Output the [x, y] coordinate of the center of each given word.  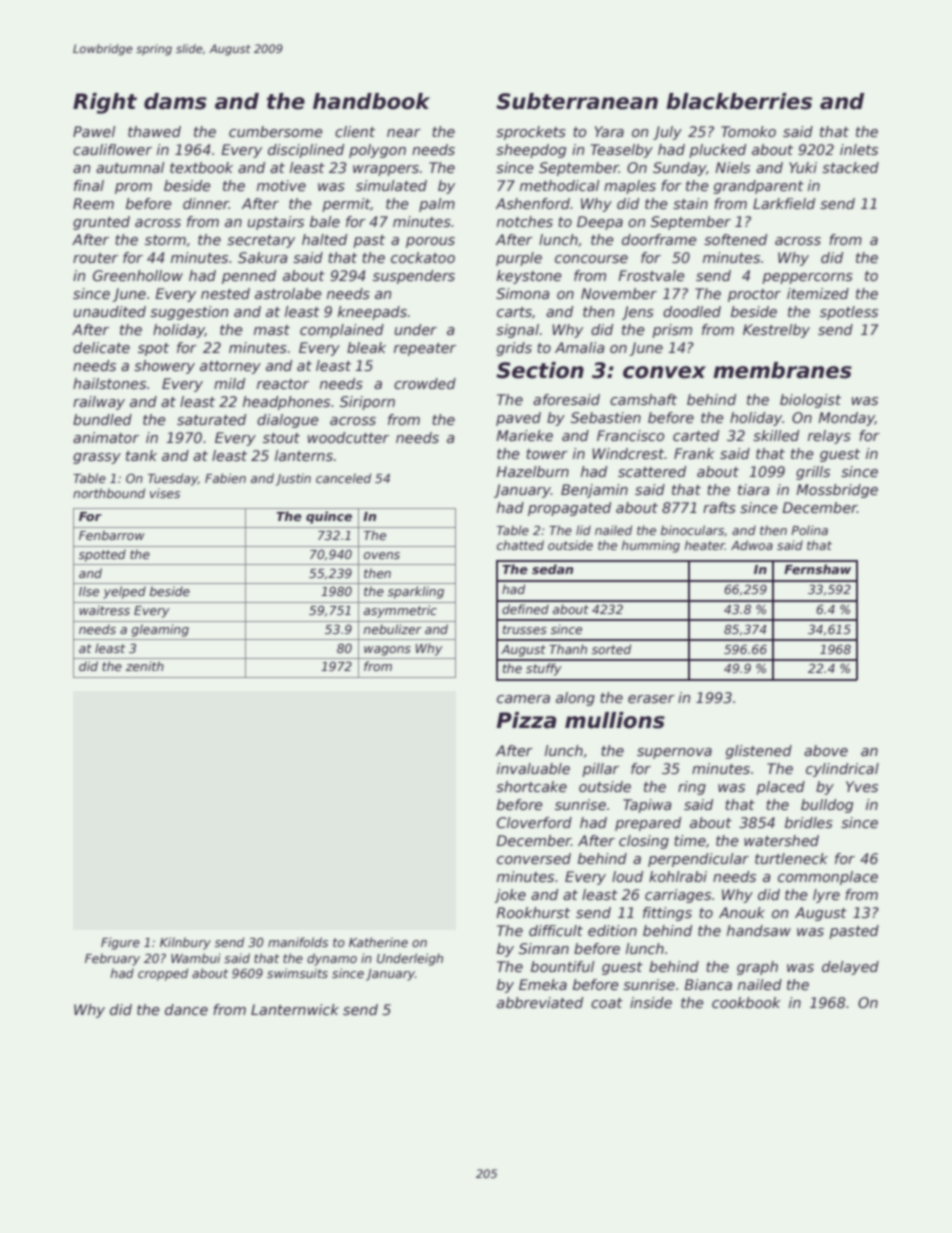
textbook [201, 167]
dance [186, 1009]
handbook [371, 101]
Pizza [526, 720]
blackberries [739, 101]
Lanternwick [295, 1009]
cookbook [746, 1002]
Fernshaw [817, 569]
